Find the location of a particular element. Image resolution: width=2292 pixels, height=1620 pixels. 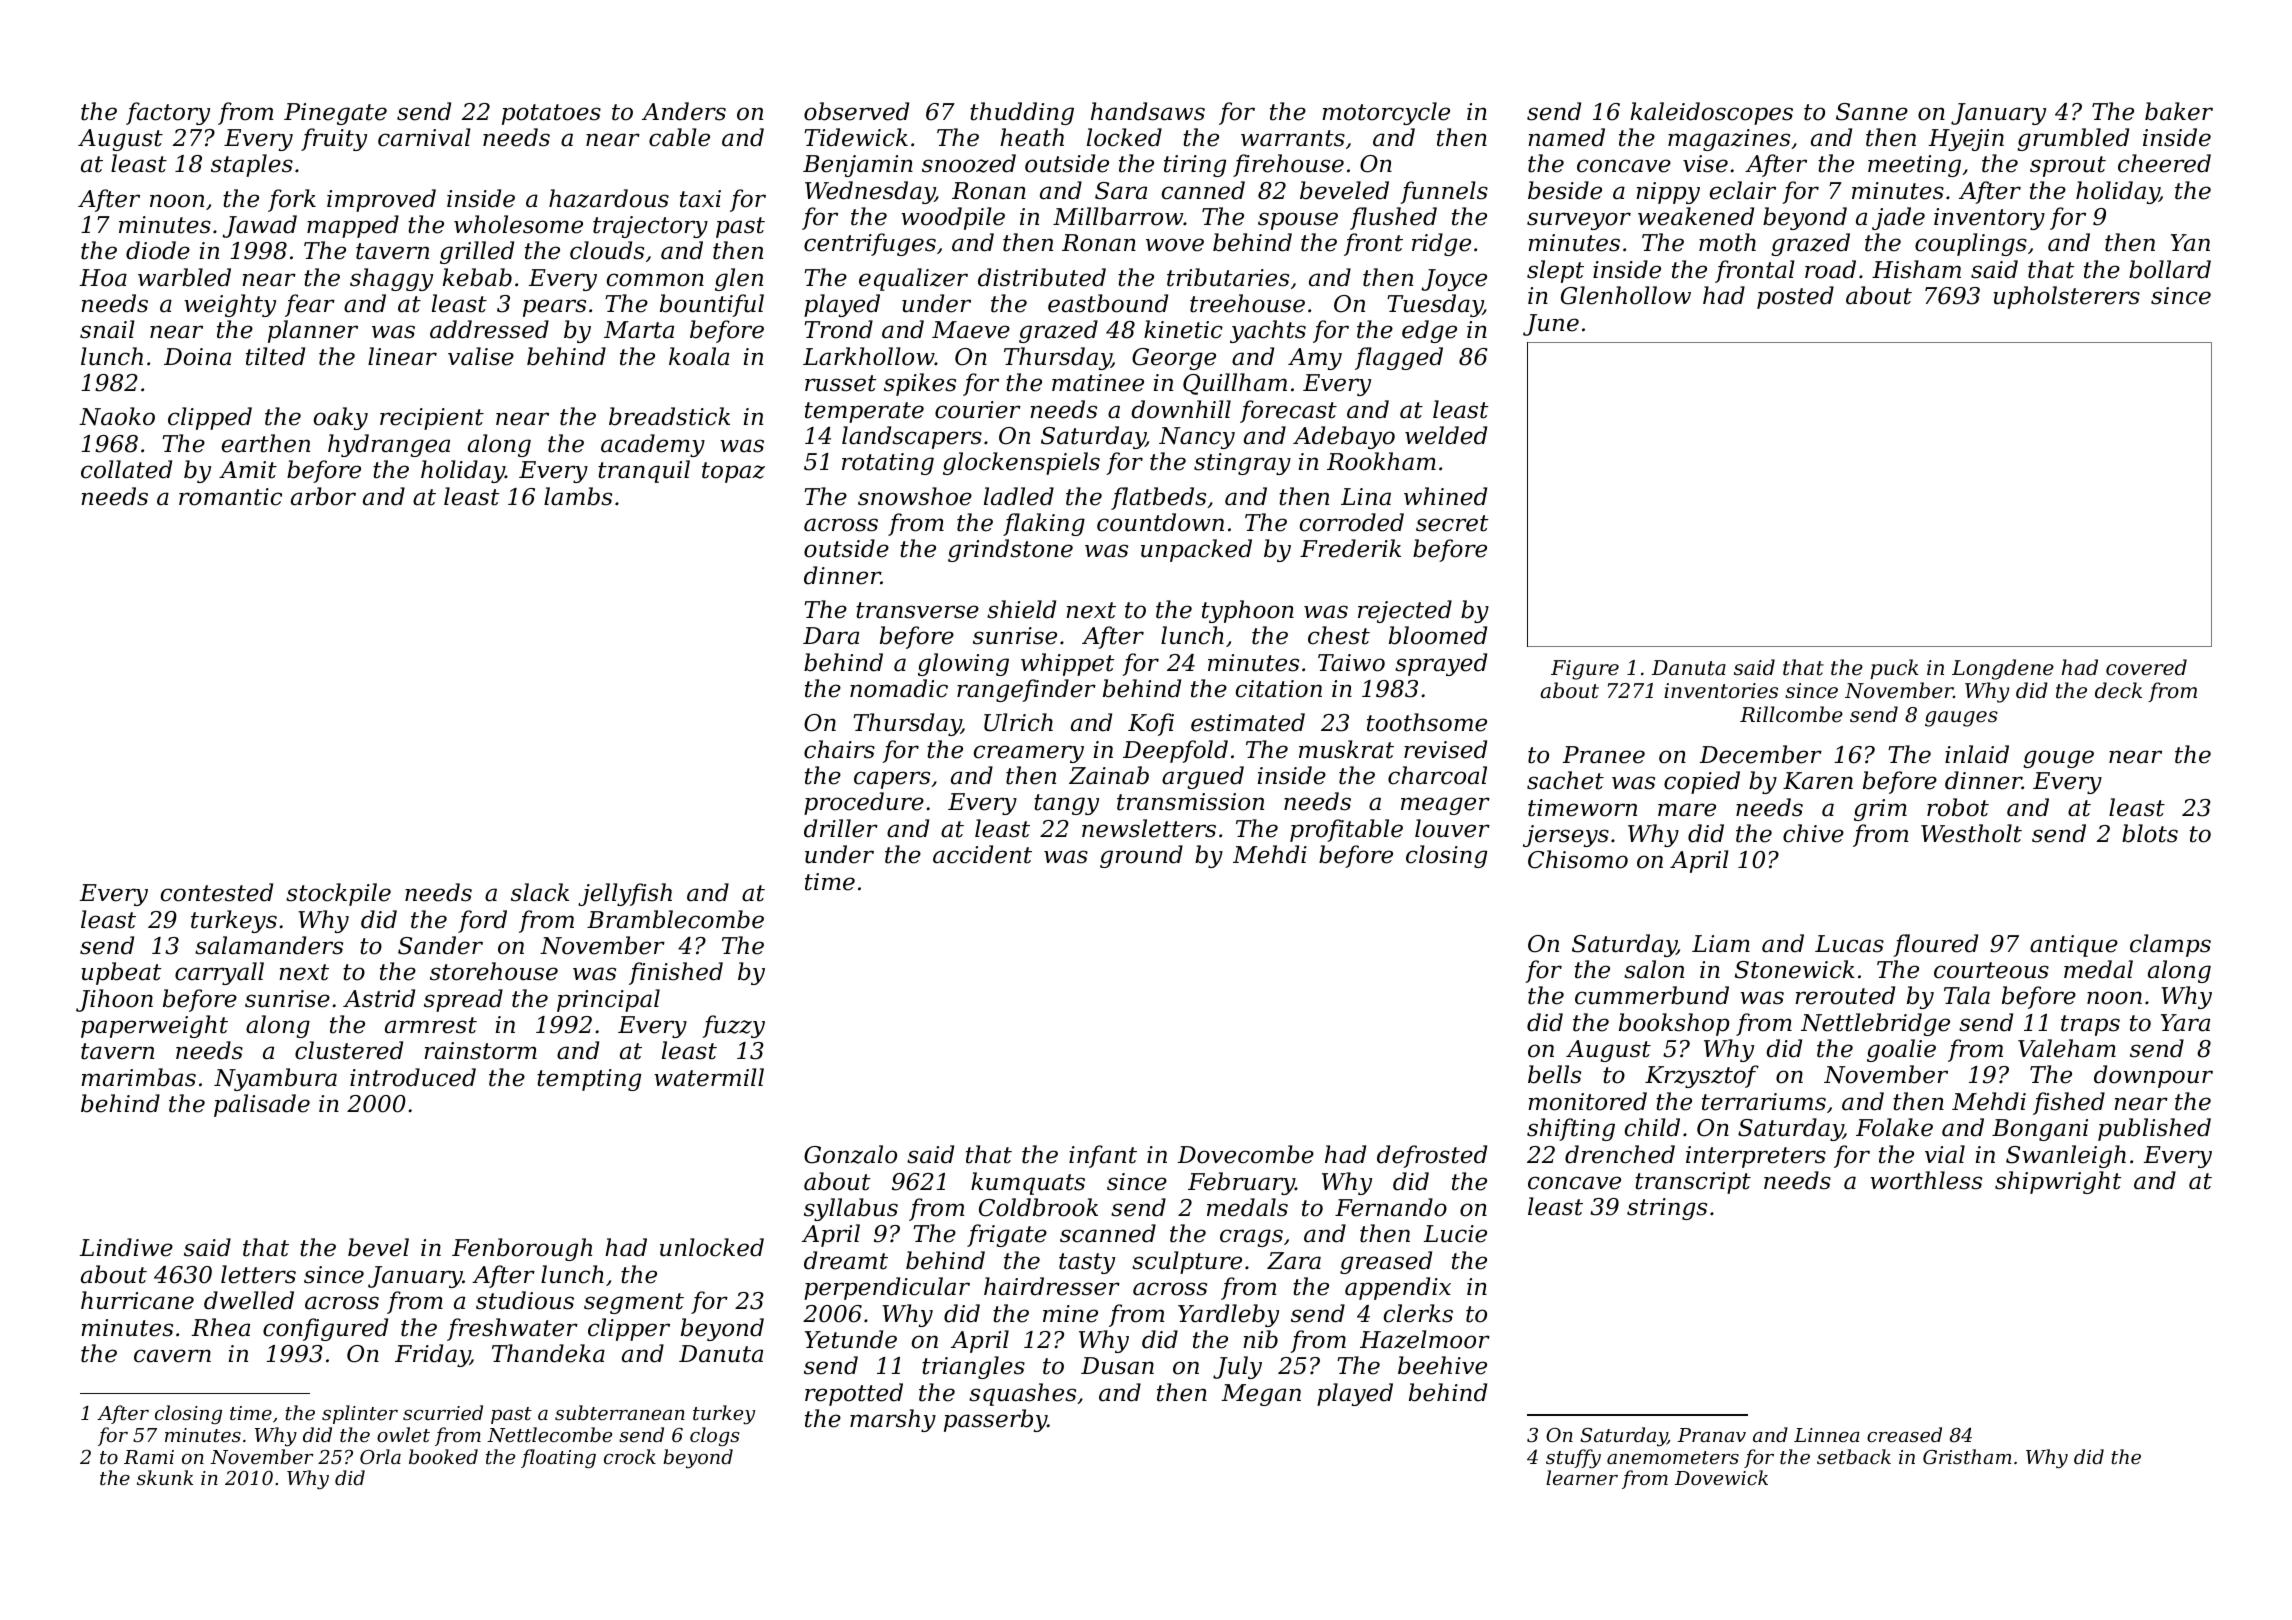

skunk is located at coordinates (165, 1477).
